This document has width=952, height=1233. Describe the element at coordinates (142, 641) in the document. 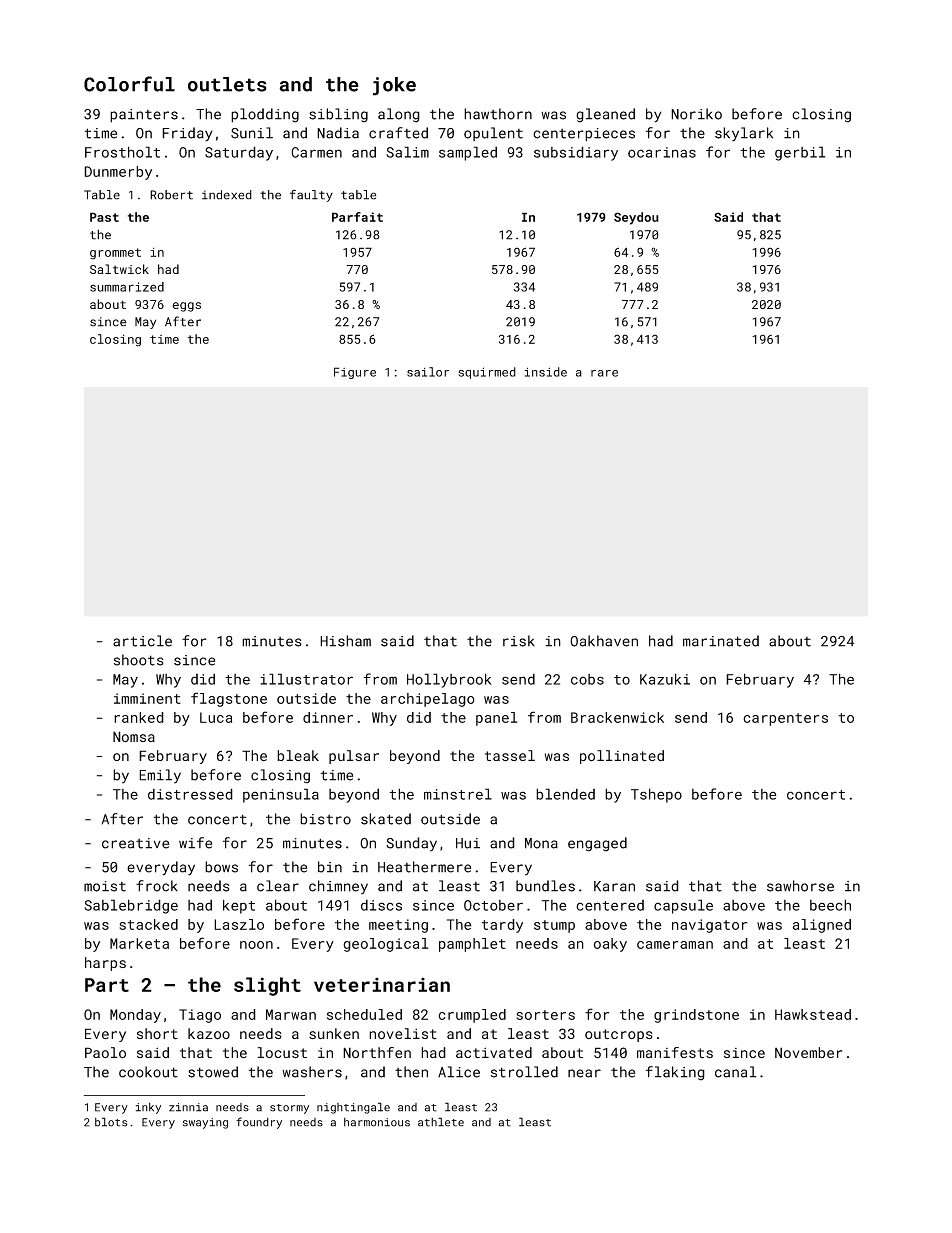

I see `article` at that location.
